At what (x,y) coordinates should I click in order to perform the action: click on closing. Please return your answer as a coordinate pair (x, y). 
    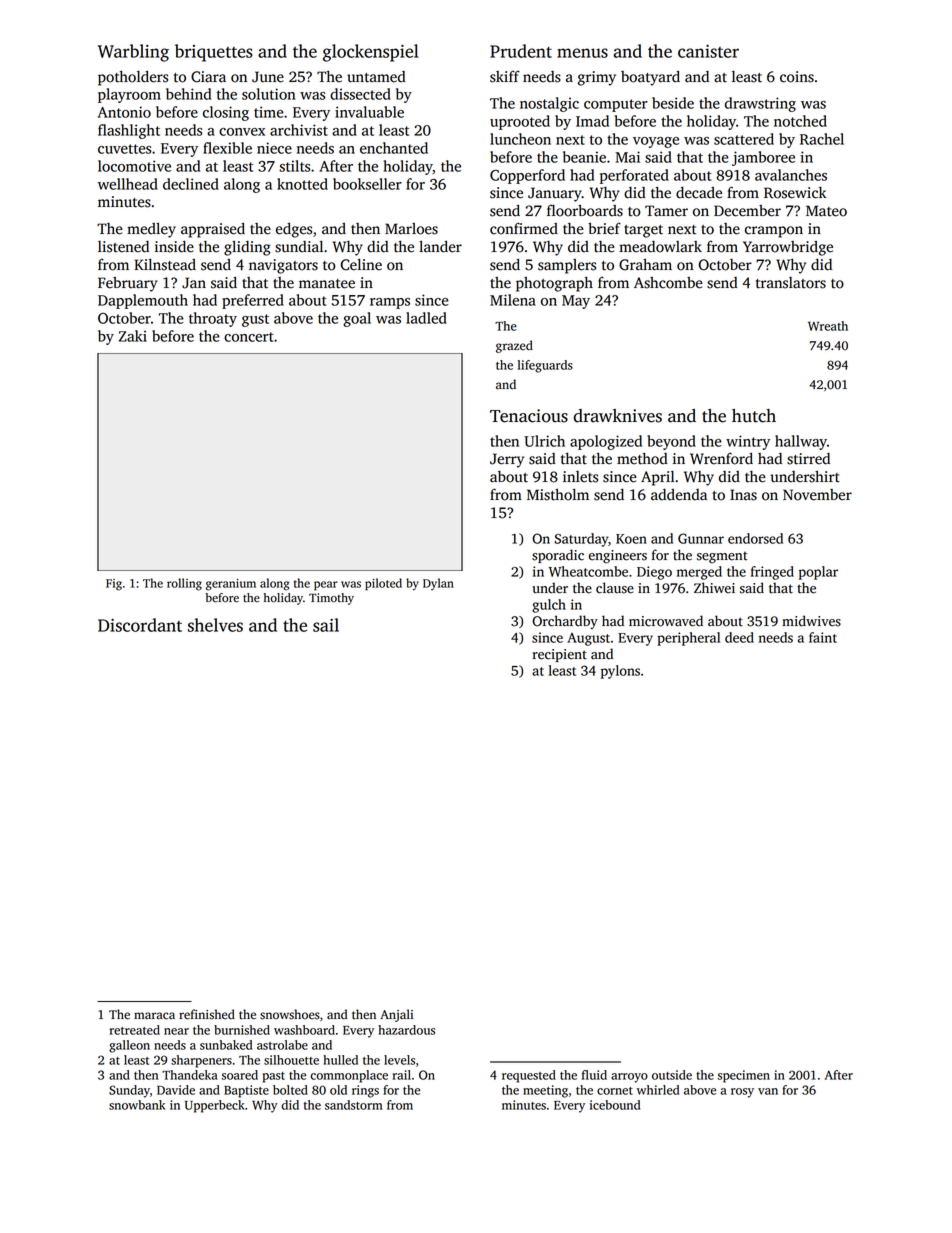
    Looking at the image, I should click on (226, 113).
